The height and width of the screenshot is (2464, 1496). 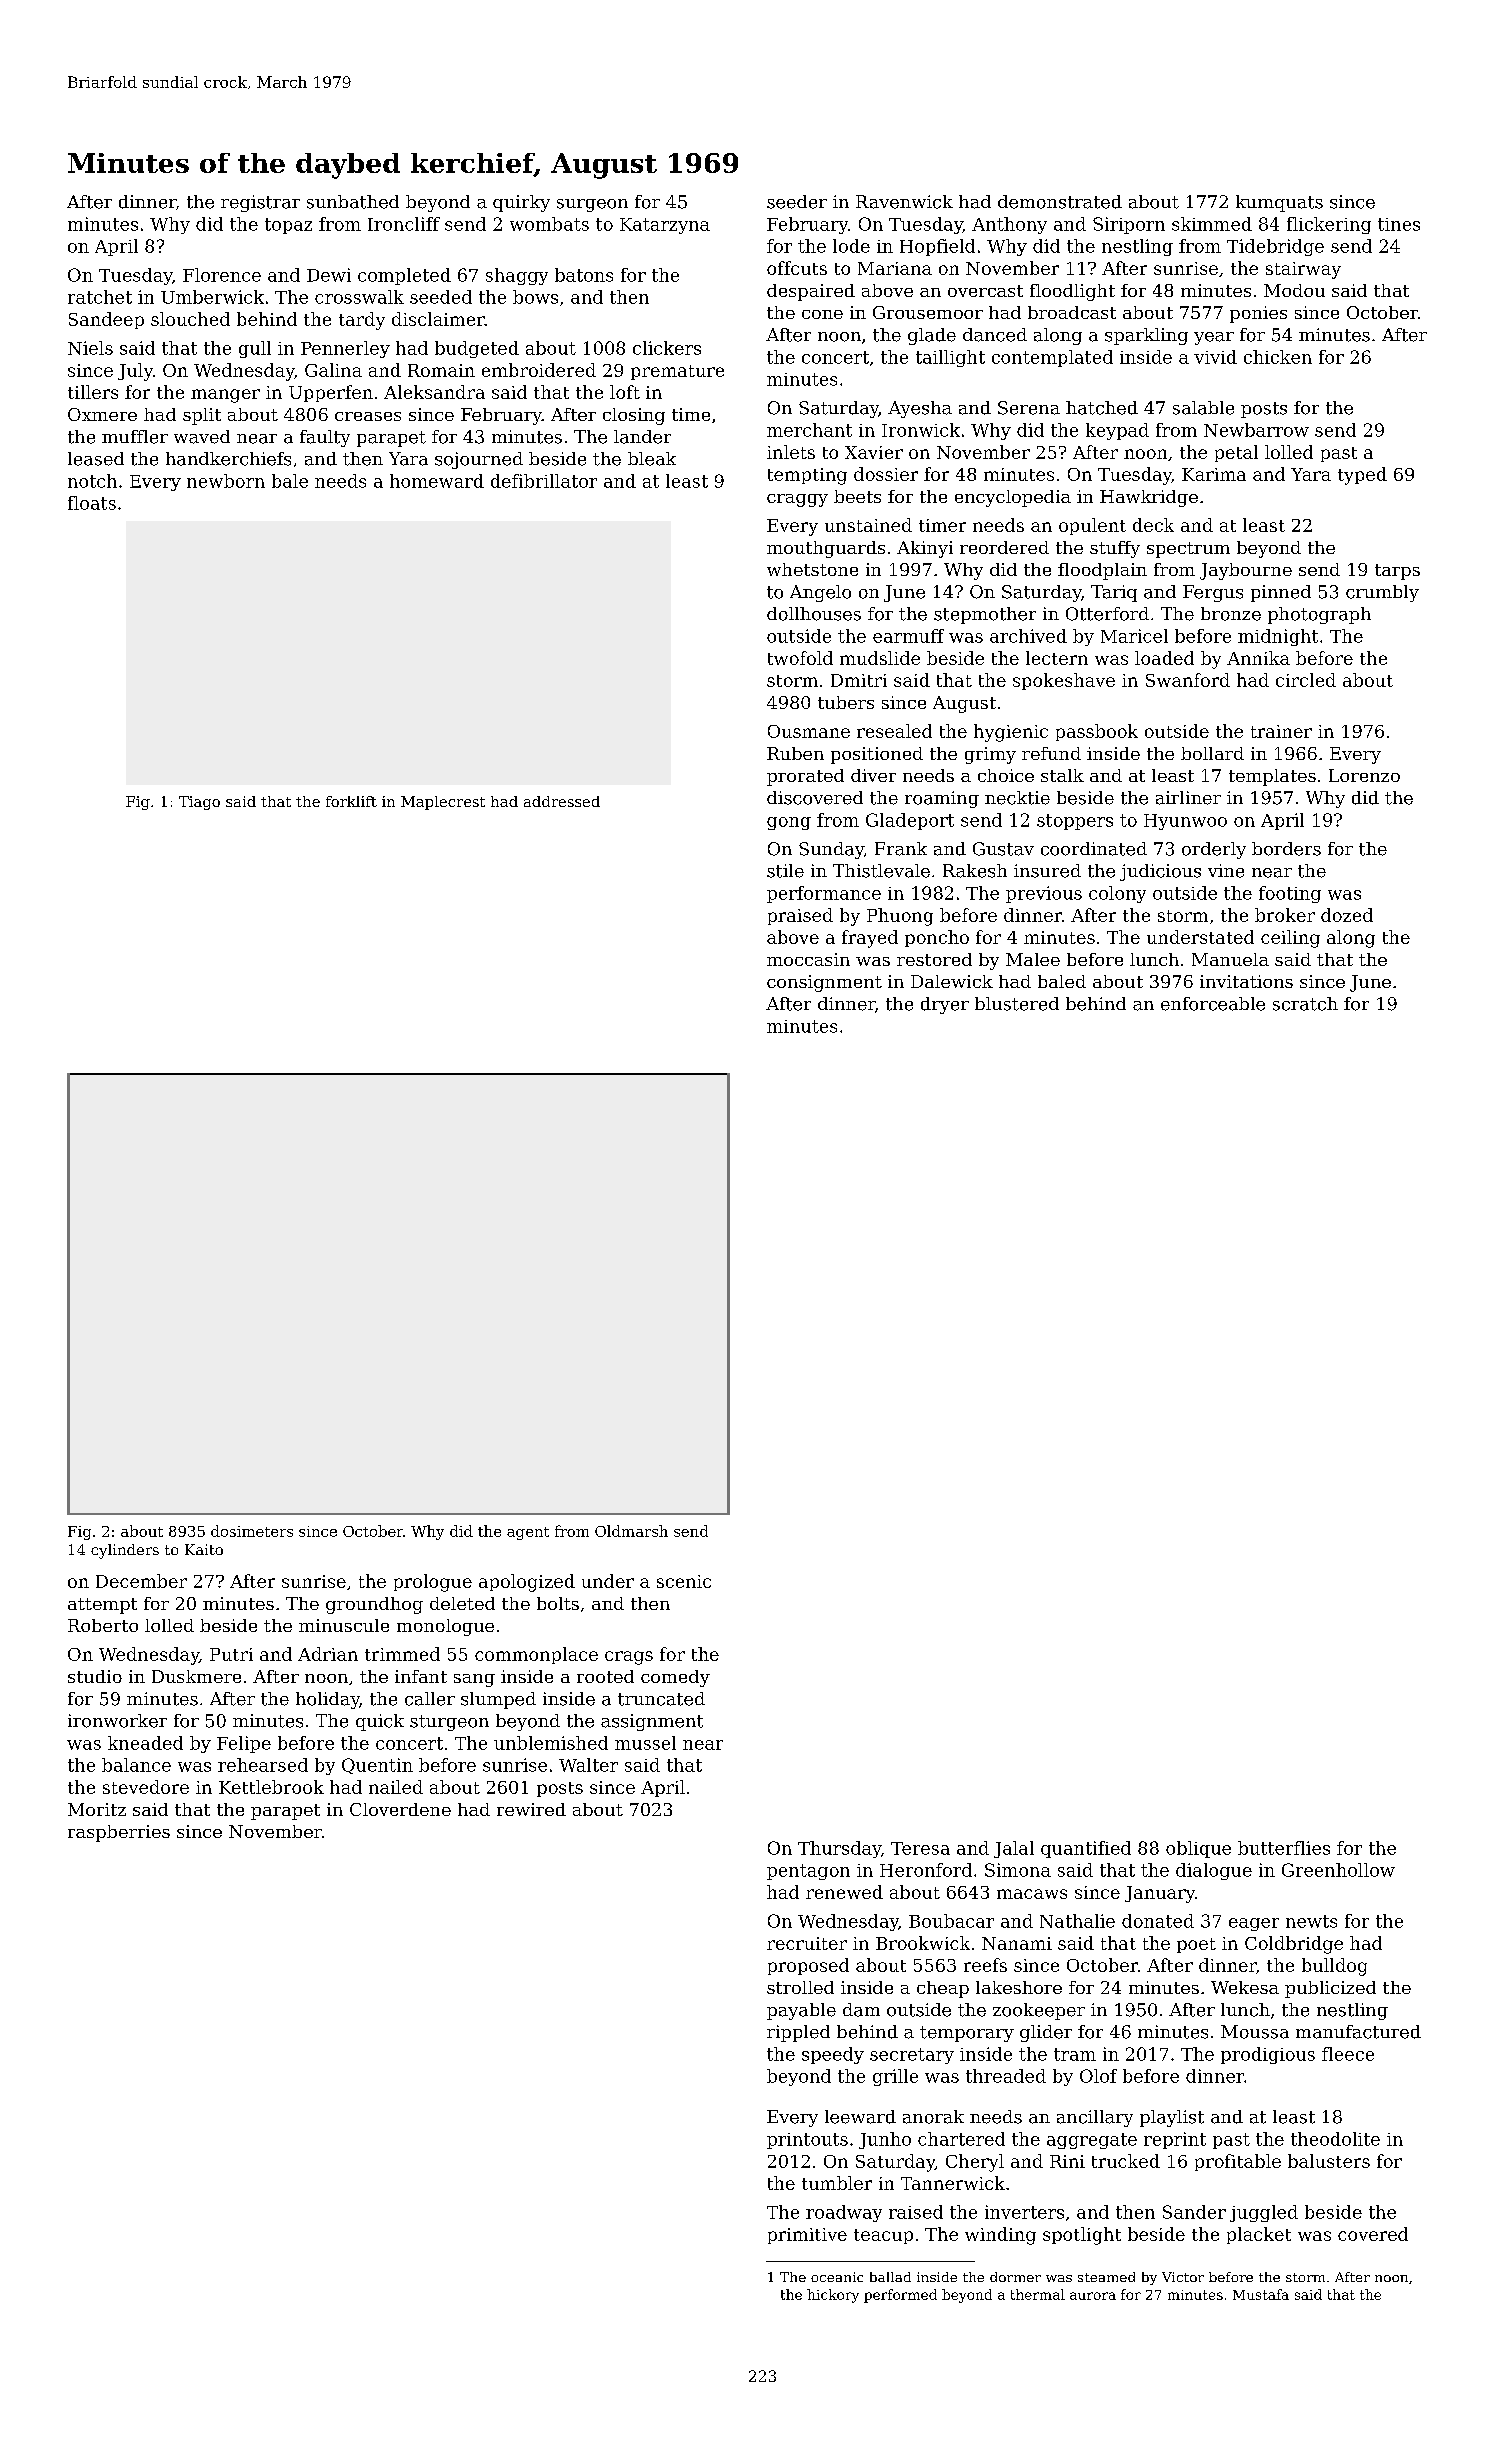 I want to click on fleece, so click(x=1348, y=2054).
